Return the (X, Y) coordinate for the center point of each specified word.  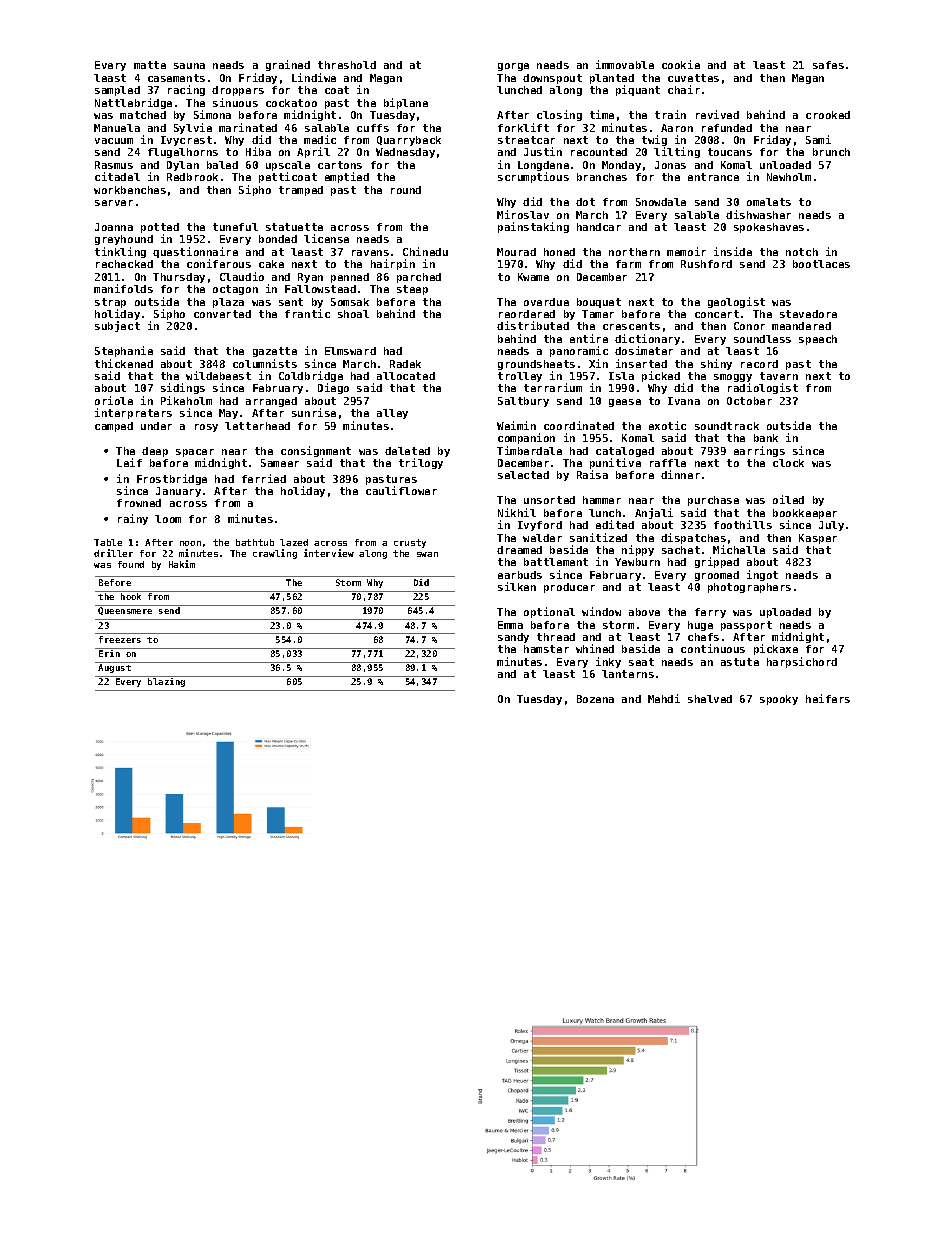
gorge (513, 67)
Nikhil (517, 512)
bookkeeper (805, 514)
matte (150, 65)
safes (828, 65)
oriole (114, 400)
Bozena (595, 699)
